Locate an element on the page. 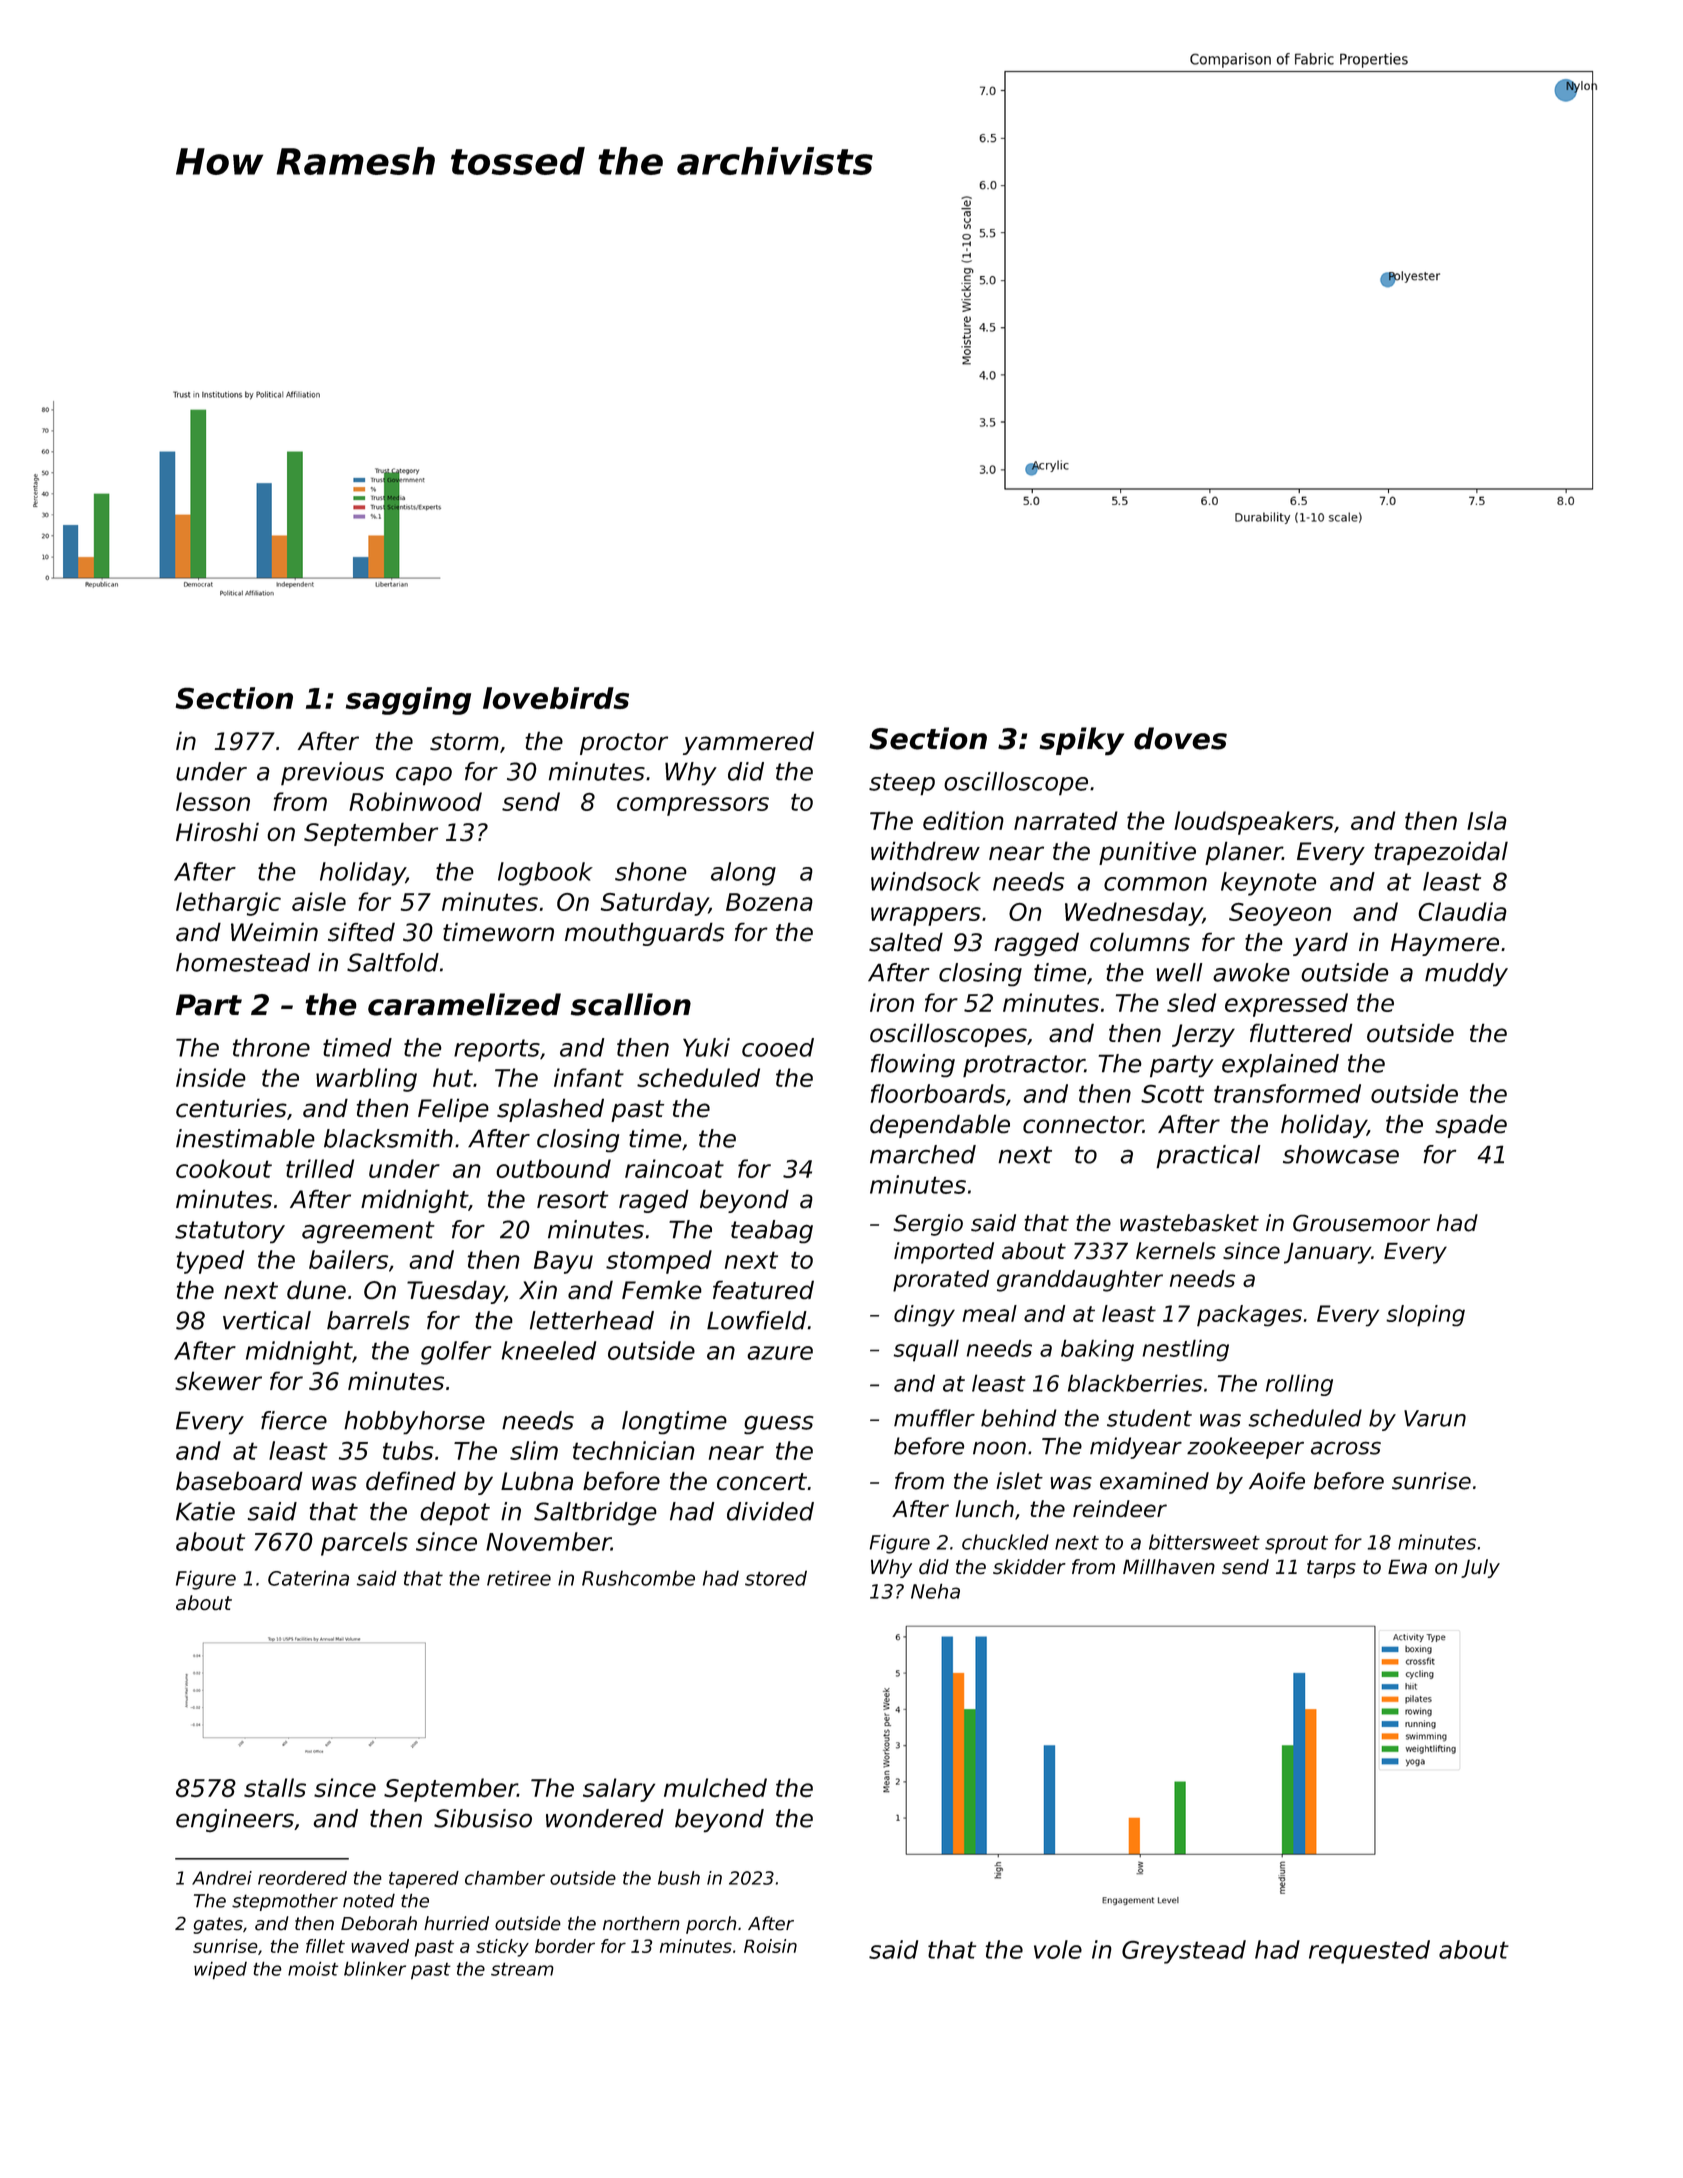 This page has width=1683, height=2178. stalls is located at coordinates (275, 1787).
